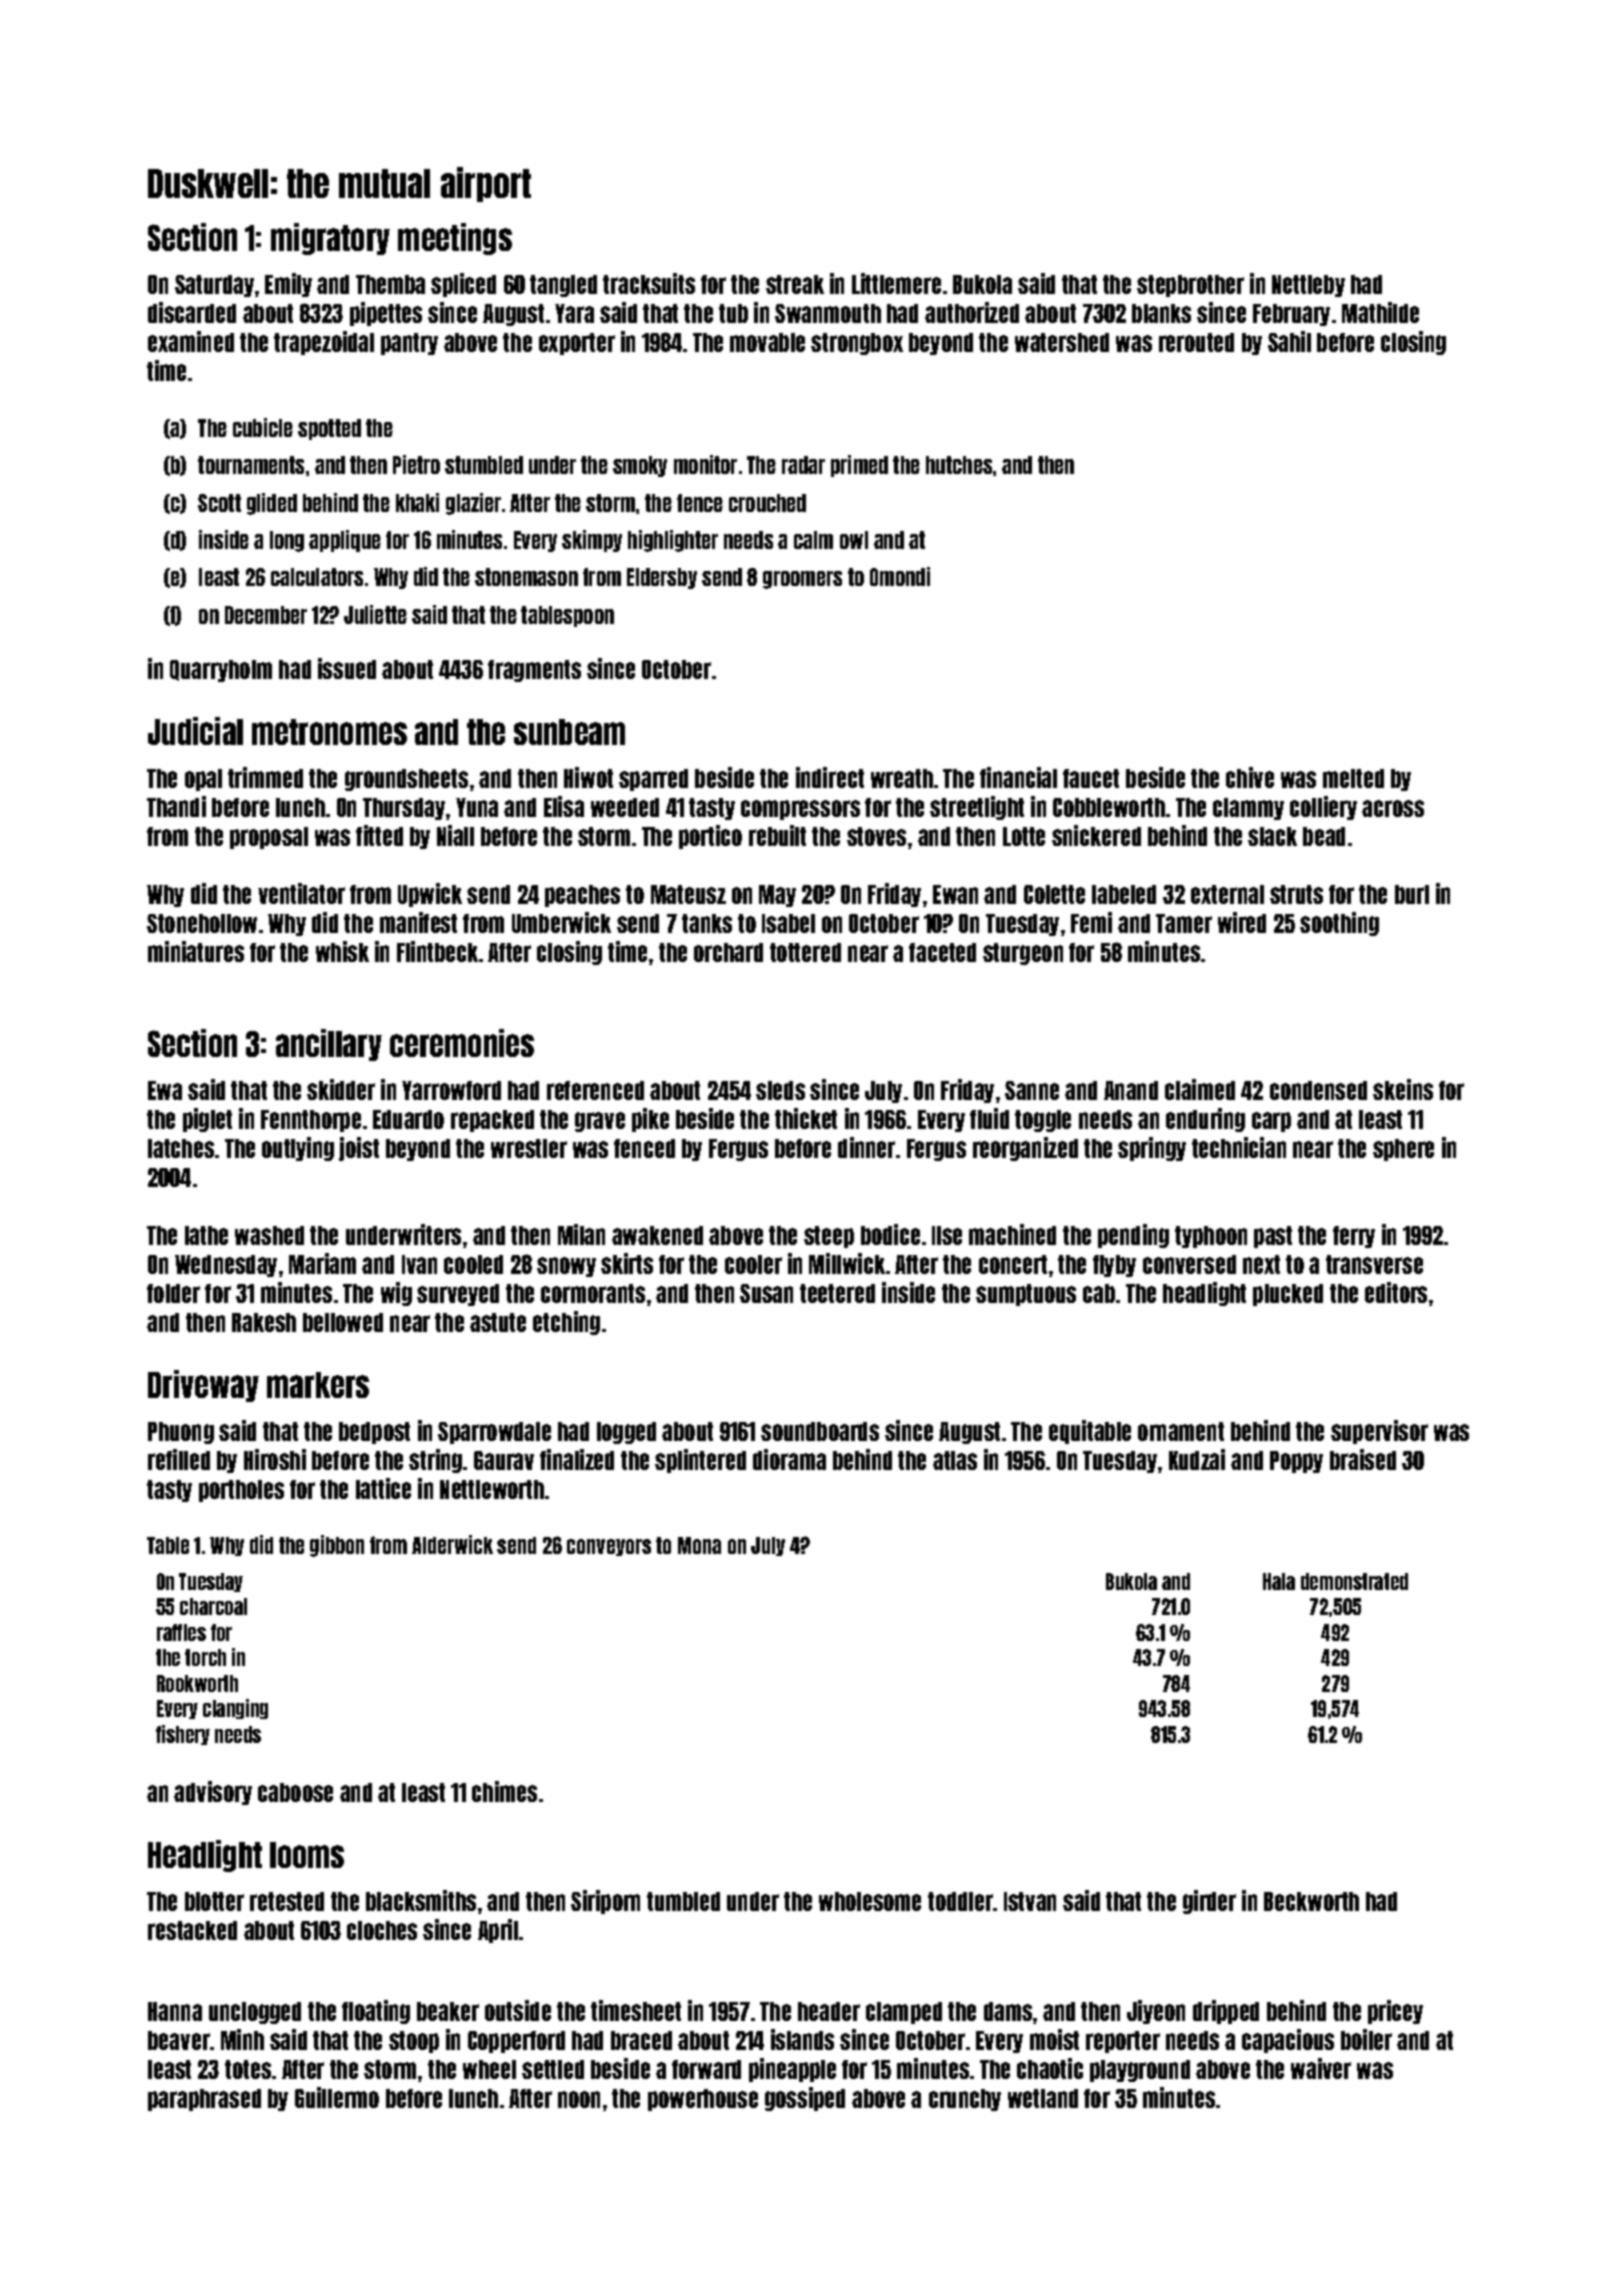 The height and width of the page is (2292, 1620). I want to click on astute, so click(498, 1322).
